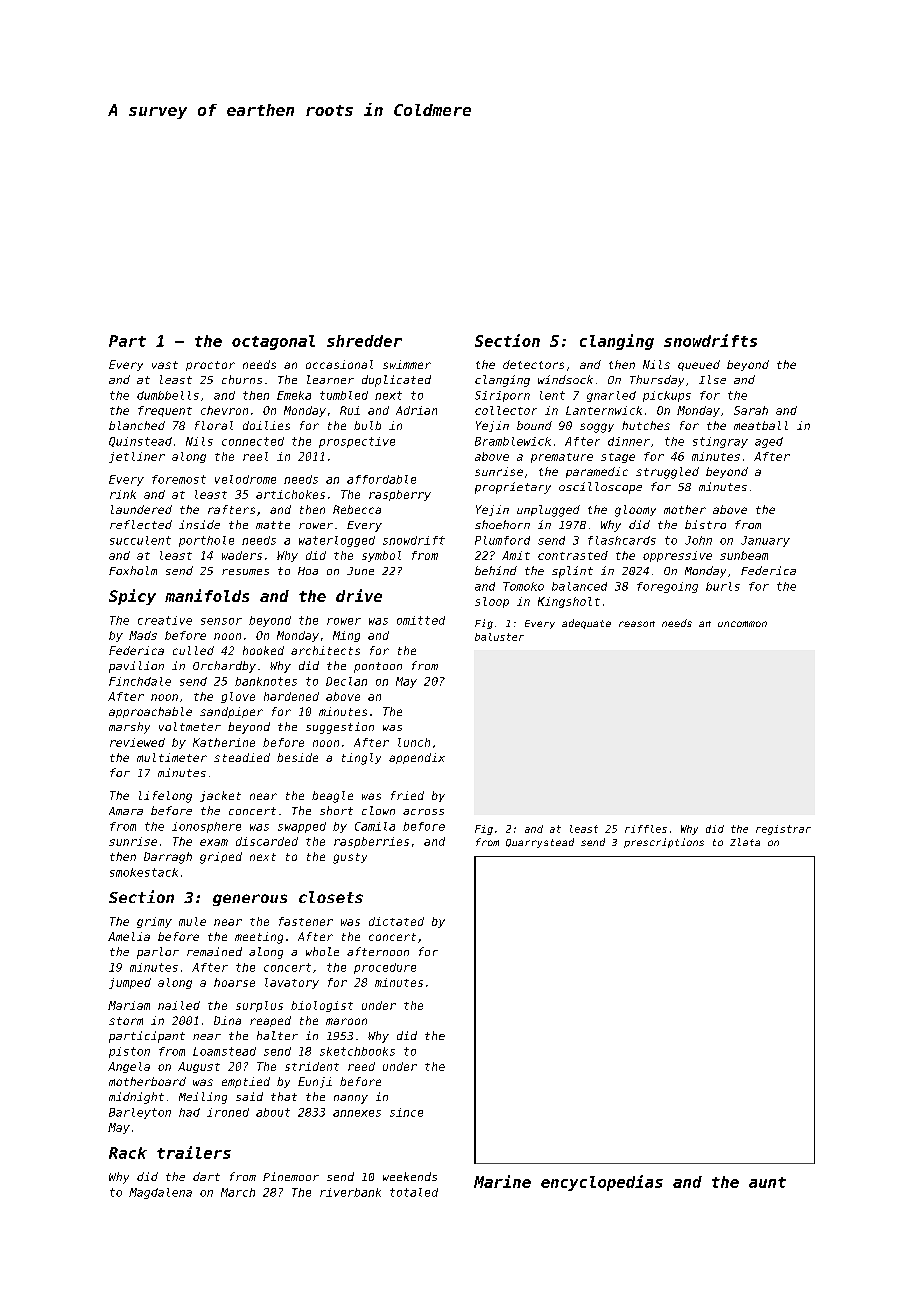 This image has width=924, height=1308. Describe the element at coordinates (357, 1051) in the image. I see `sketchbooks` at that location.
